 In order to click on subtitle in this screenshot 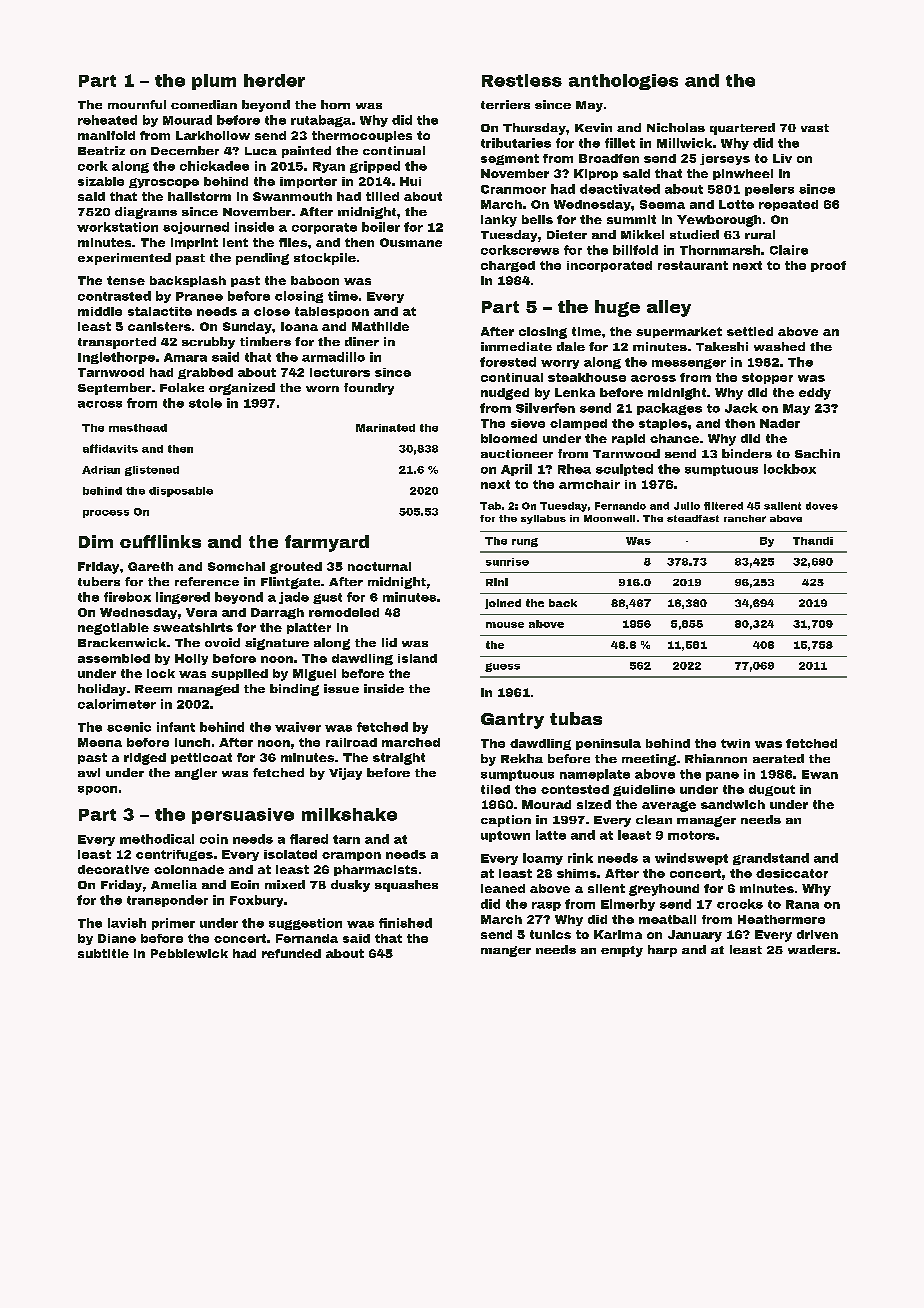, I will do `click(103, 953)`.
